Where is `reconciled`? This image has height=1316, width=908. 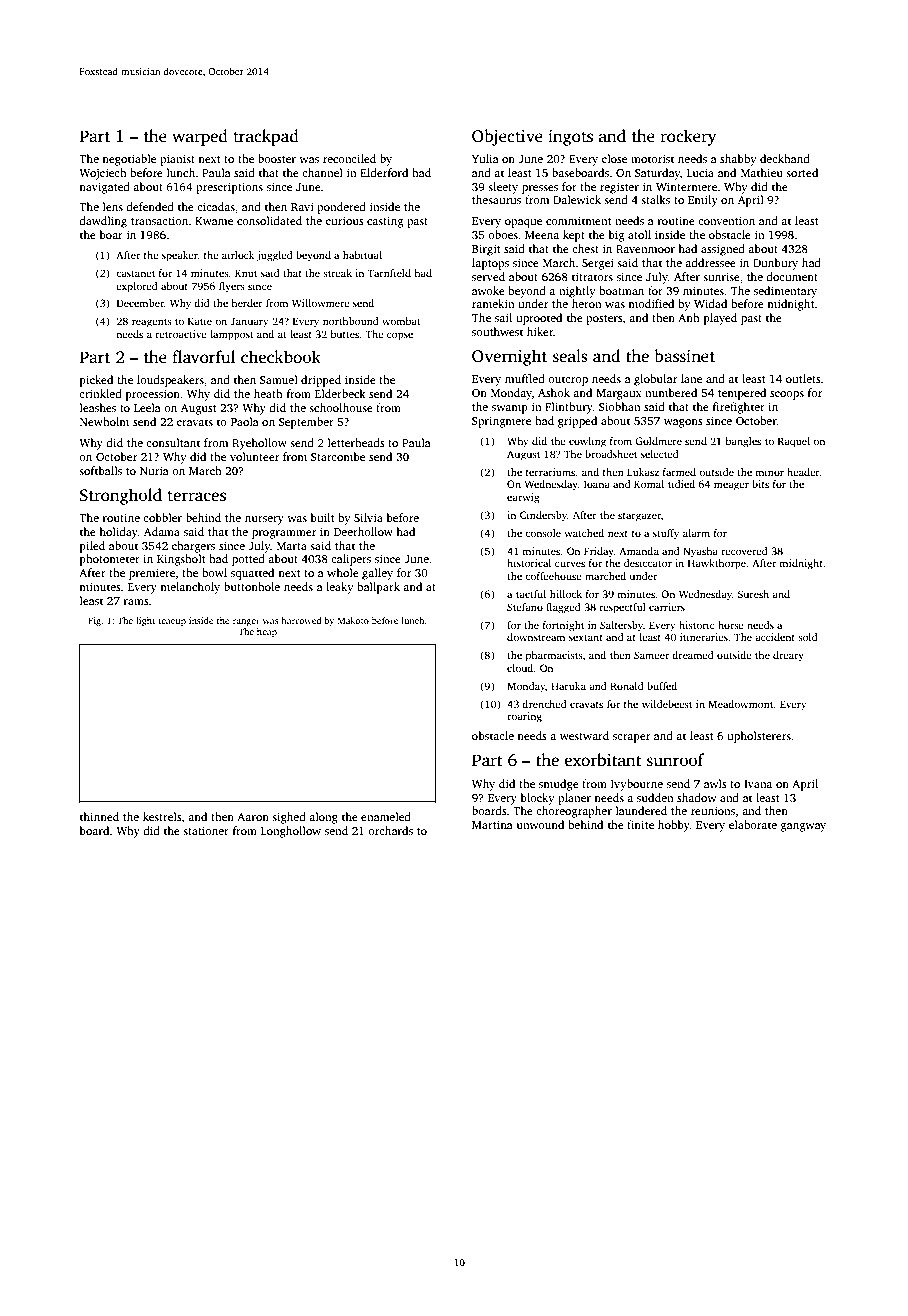
reconciled is located at coordinates (349, 158).
